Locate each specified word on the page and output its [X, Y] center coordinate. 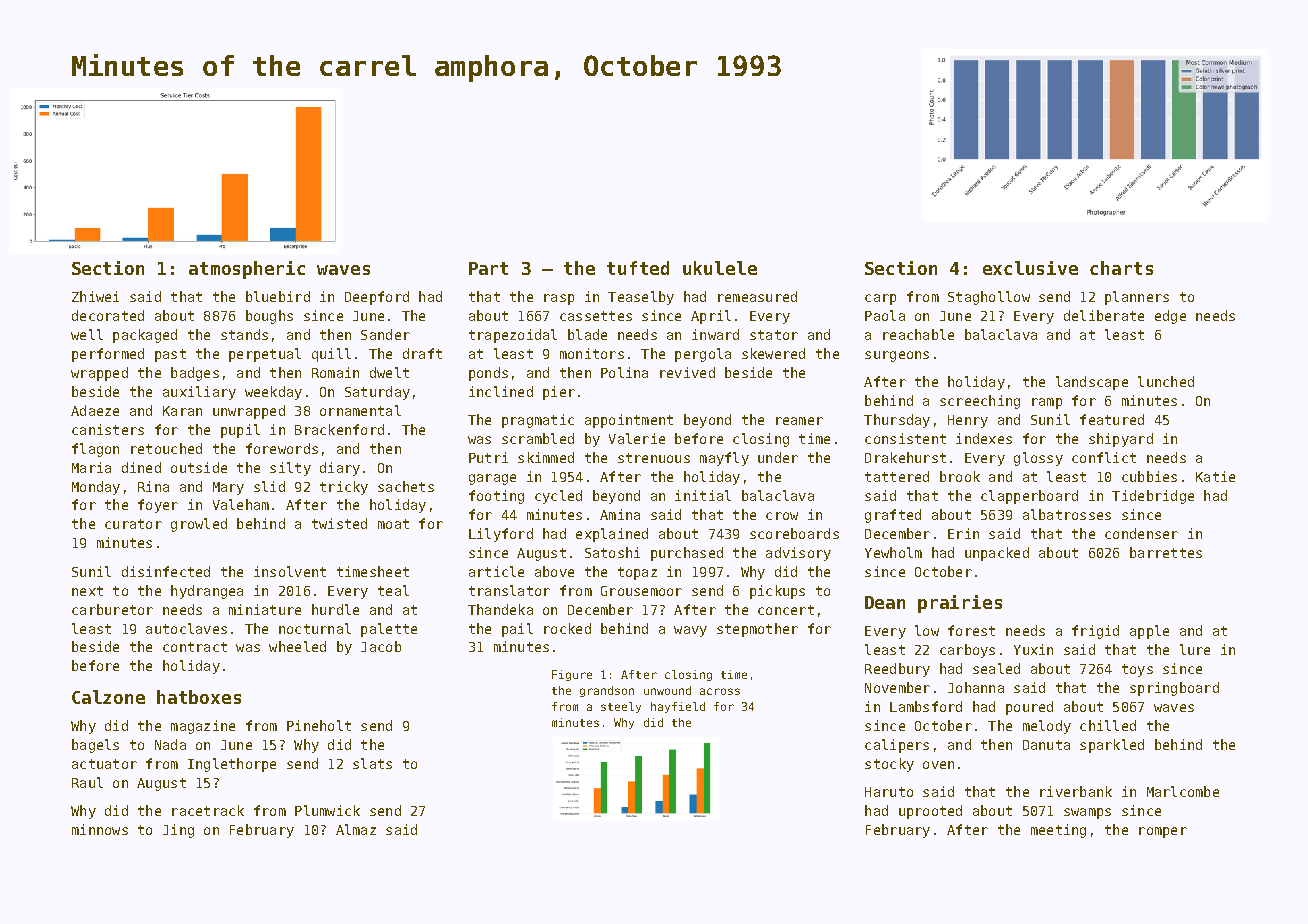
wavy [690, 631]
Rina [153, 486]
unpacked [997, 554]
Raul [87, 782]
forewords [282, 448]
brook [960, 476]
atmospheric [247, 270]
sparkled [1112, 746]
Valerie [637, 438]
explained [612, 535]
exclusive [1030, 268]
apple [1149, 632]
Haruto [889, 792]
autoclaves [186, 628]
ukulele [720, 268]
